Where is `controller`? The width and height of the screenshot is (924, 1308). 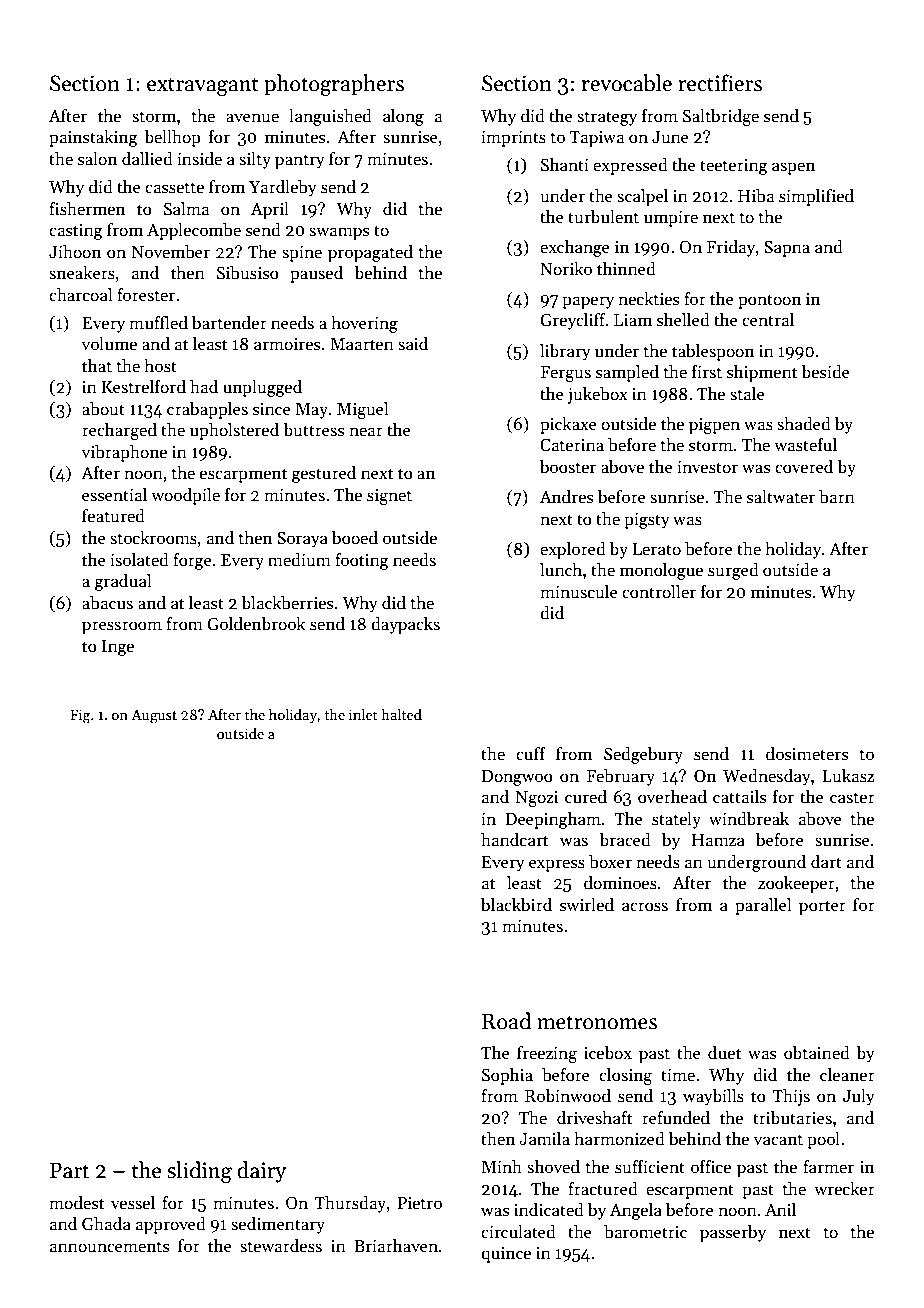
controller is located at coordinates (659, 592).
